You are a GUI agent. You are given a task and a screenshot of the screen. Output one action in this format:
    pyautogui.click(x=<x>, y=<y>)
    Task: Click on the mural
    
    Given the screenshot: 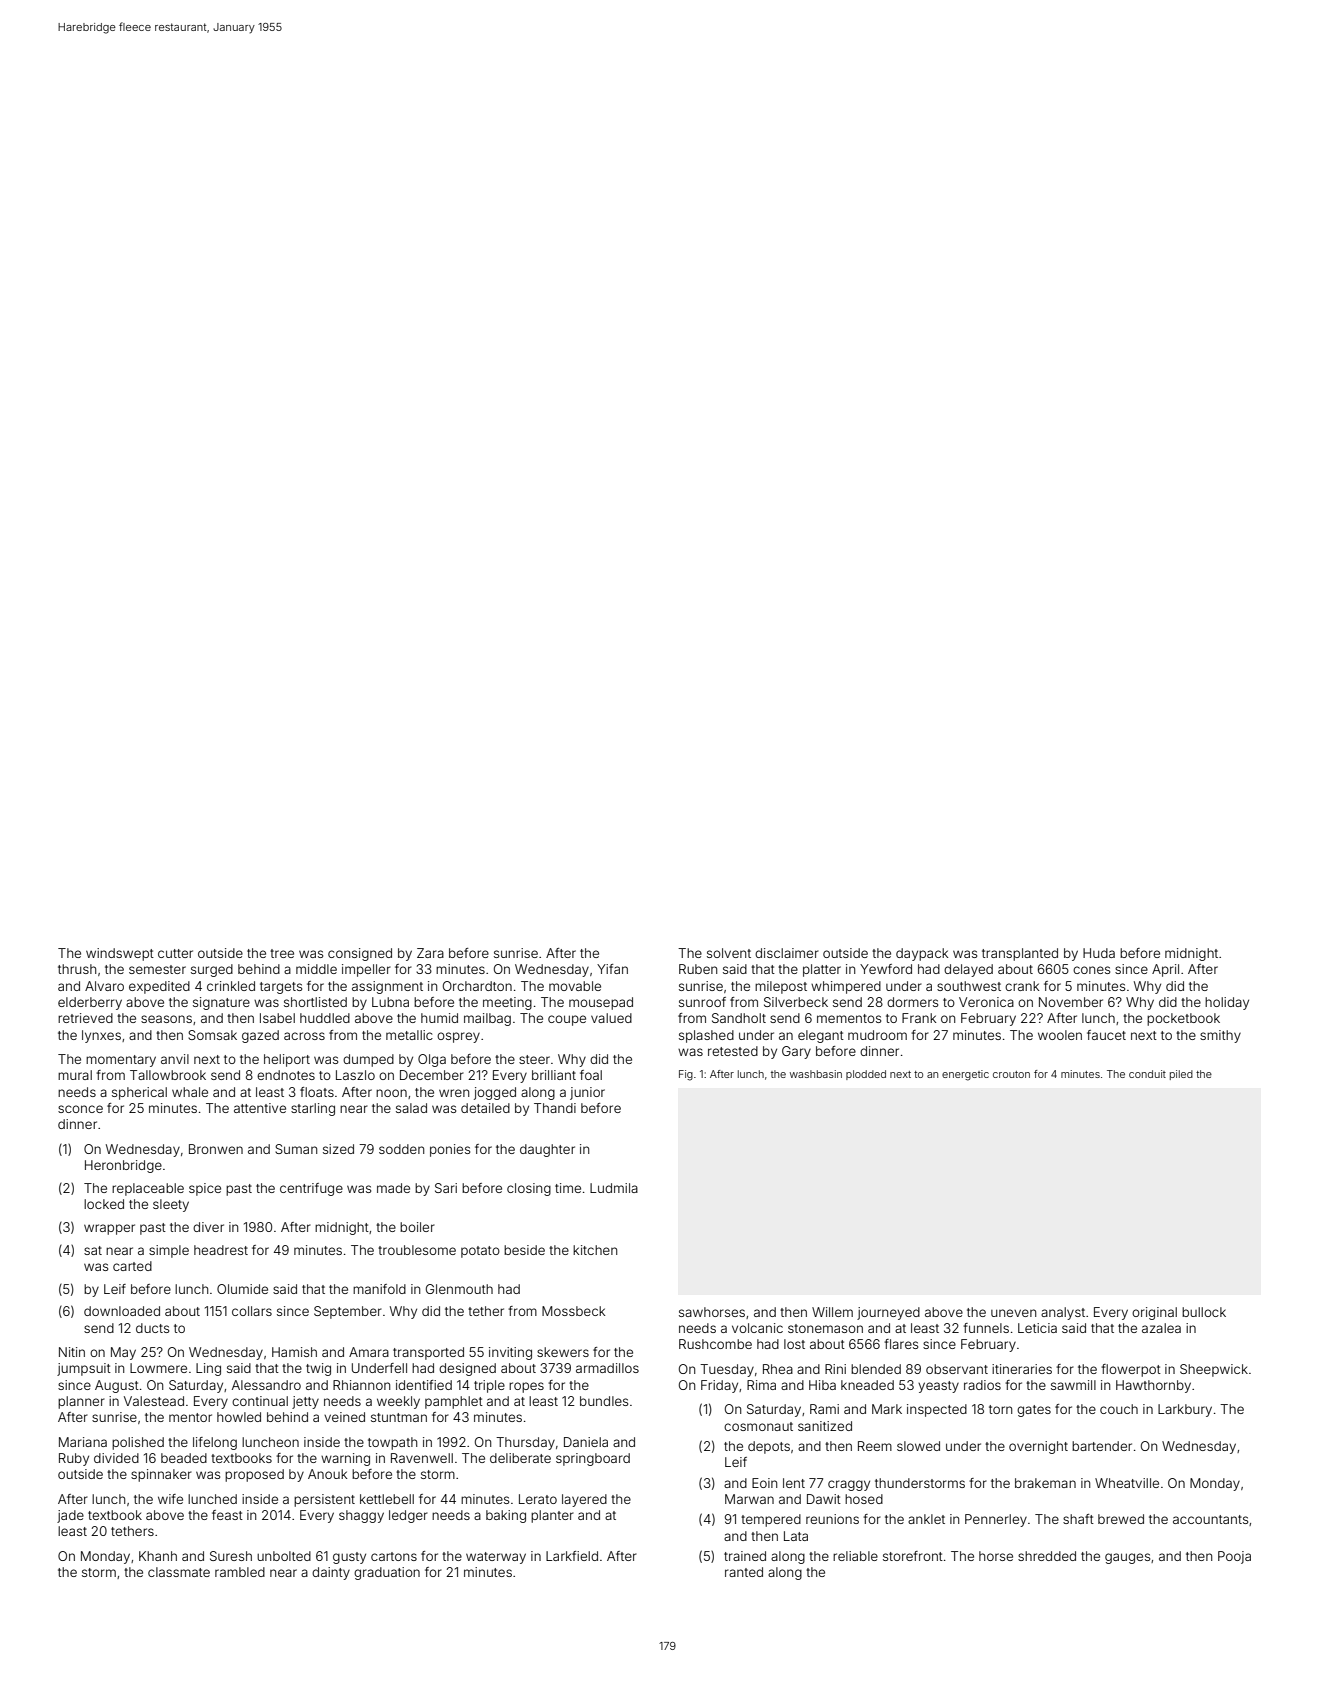 What is the action you would take?
    pyautogui.click(x=75, y=1075)
